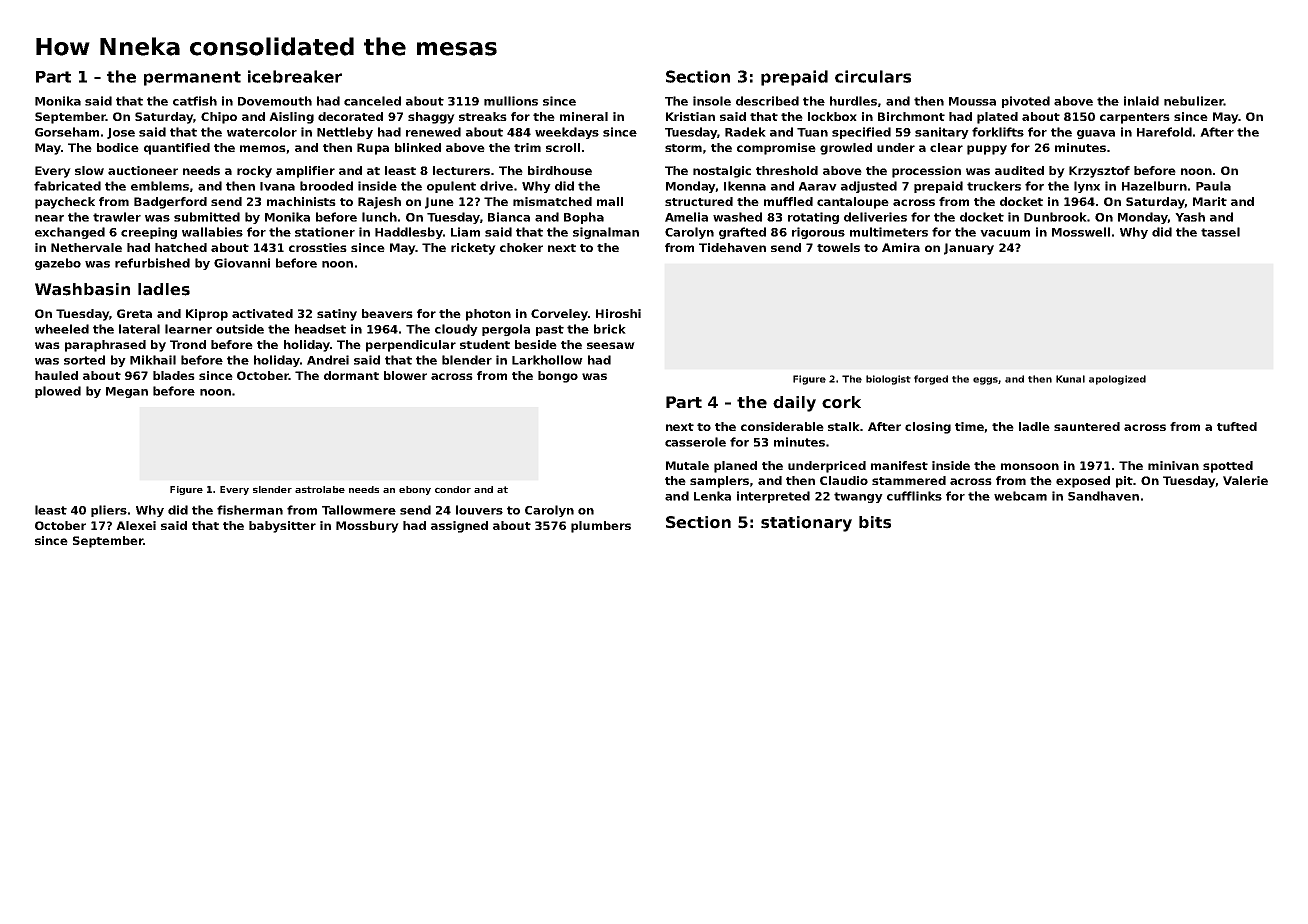 This image has width=1308, height=924. What do you see at coordinates (788, 201) in the image?
I see `muffled` at bounding box center [788, 201].
